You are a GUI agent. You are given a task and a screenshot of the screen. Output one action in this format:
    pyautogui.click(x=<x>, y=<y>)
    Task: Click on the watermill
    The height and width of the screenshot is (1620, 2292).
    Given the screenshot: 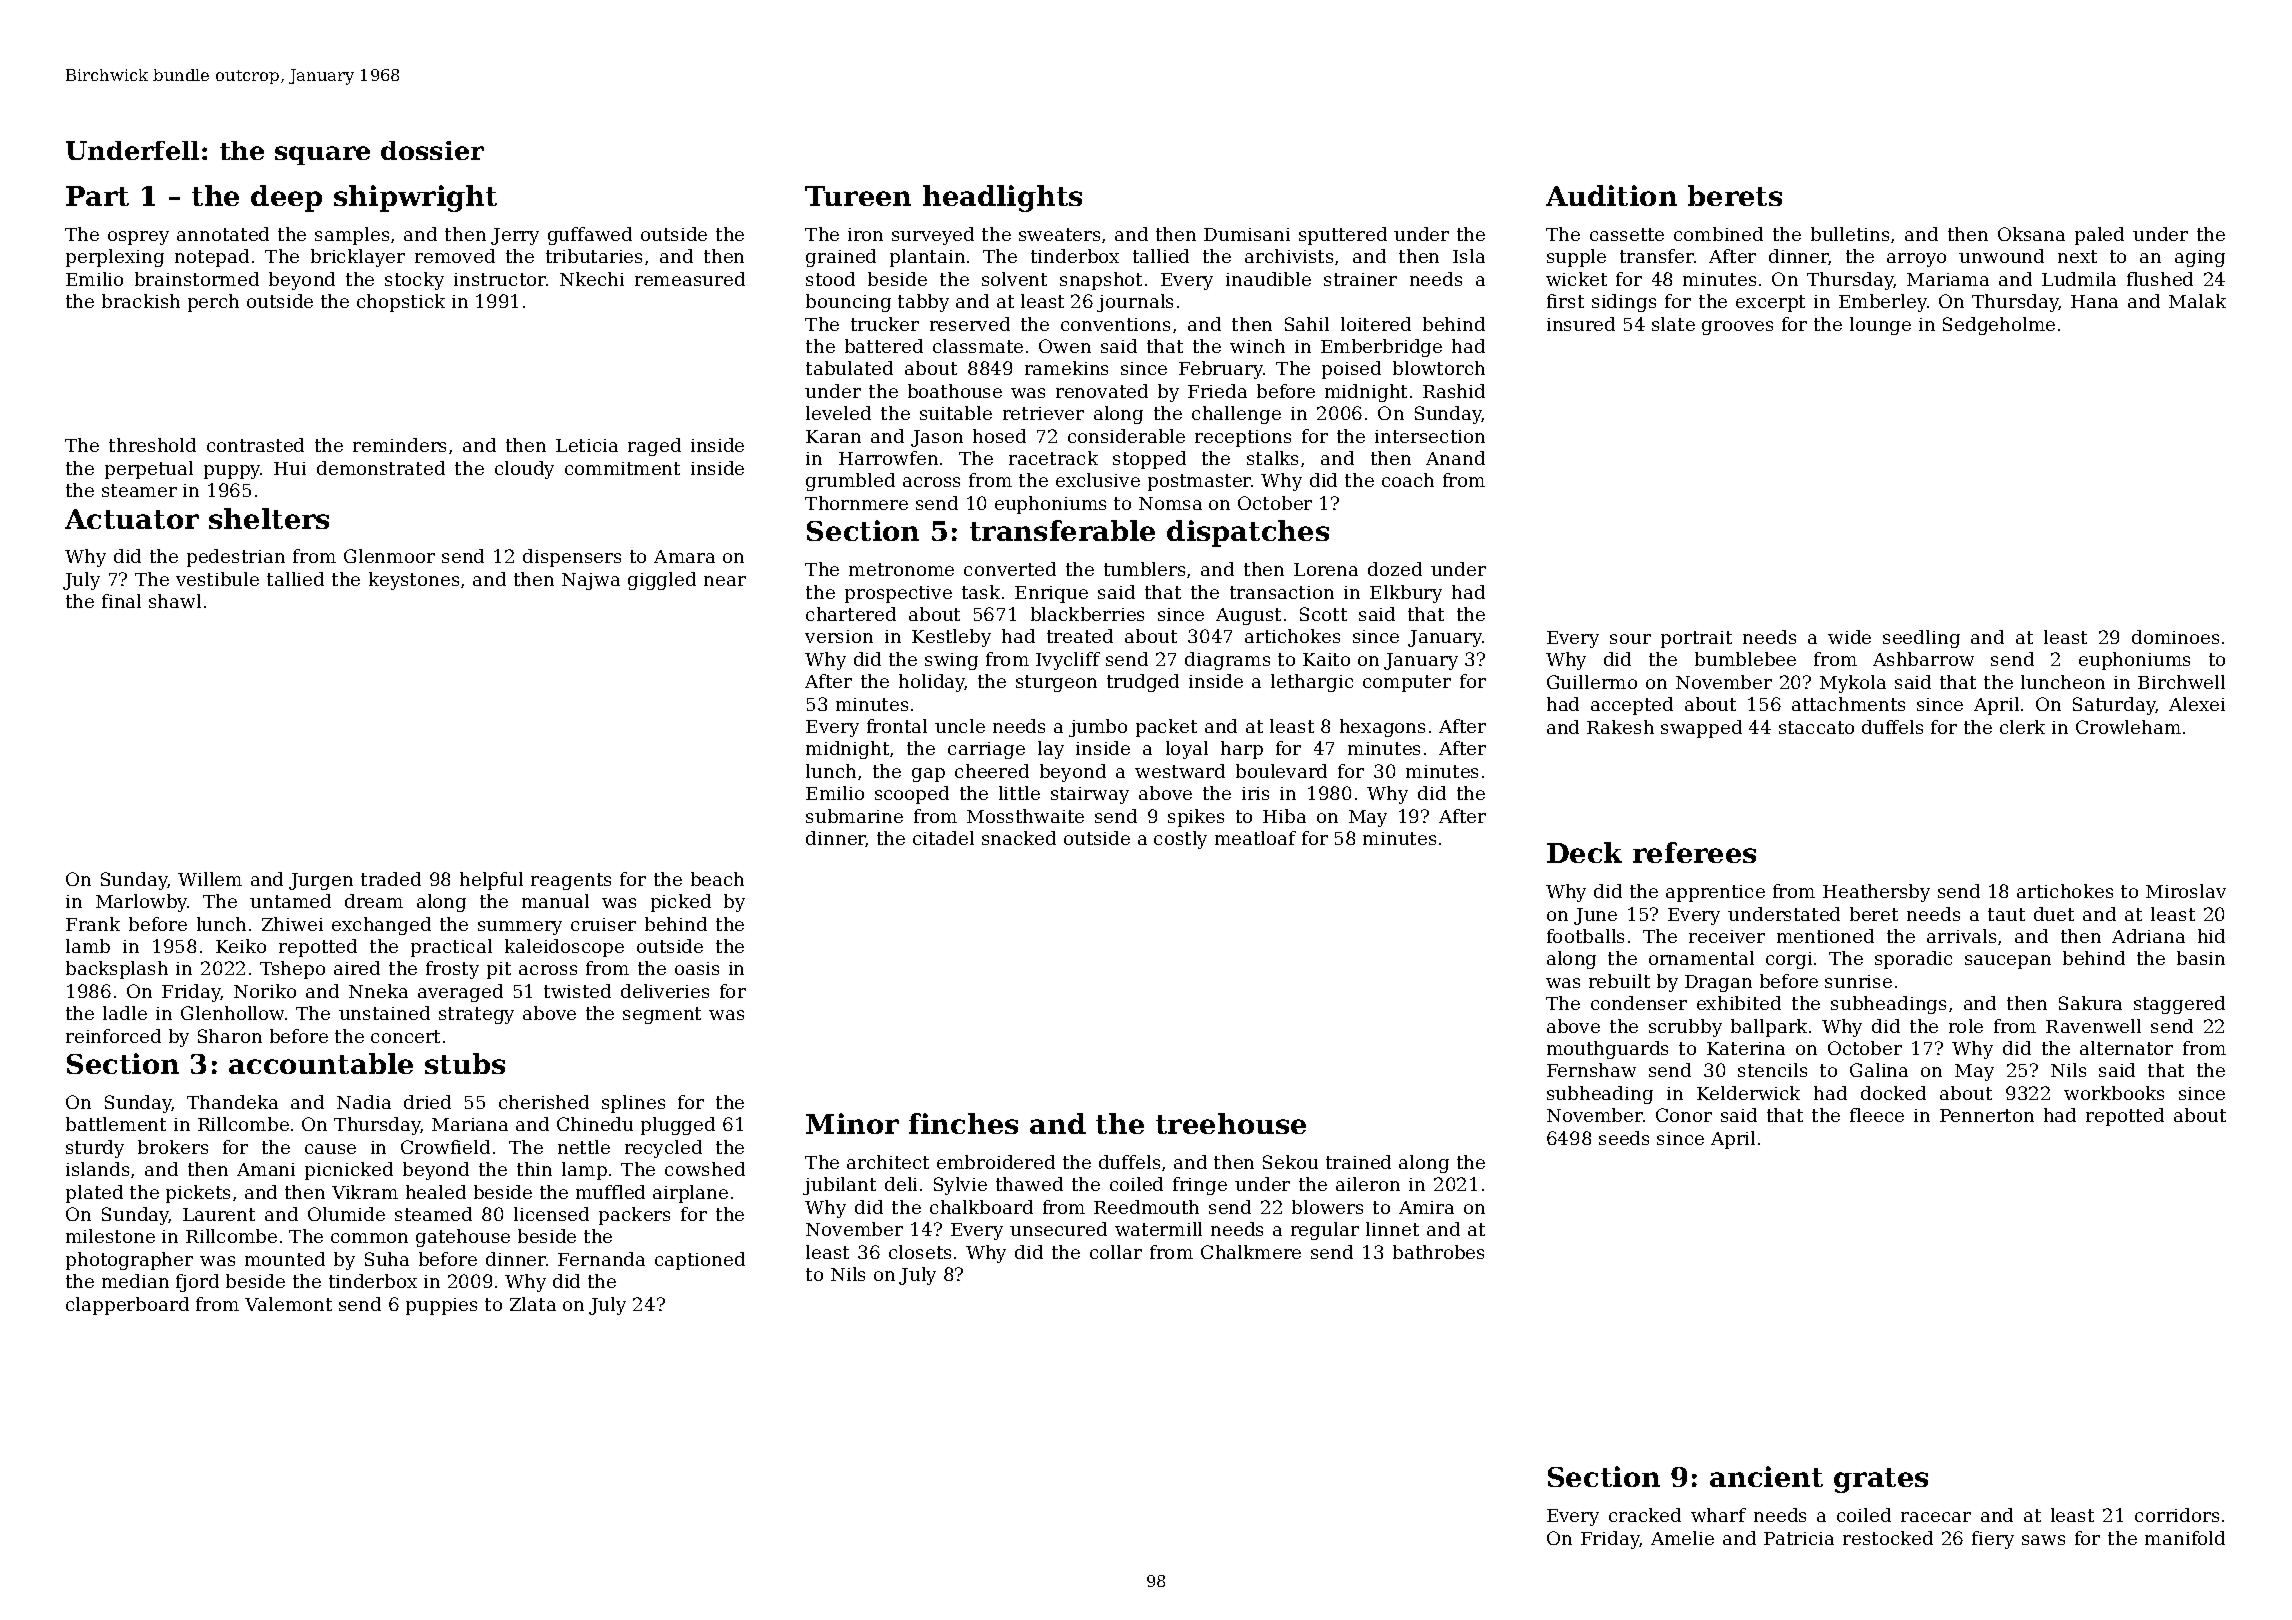 What is the action you would take?
    pyautogui.click(x=1158, y=1229)
